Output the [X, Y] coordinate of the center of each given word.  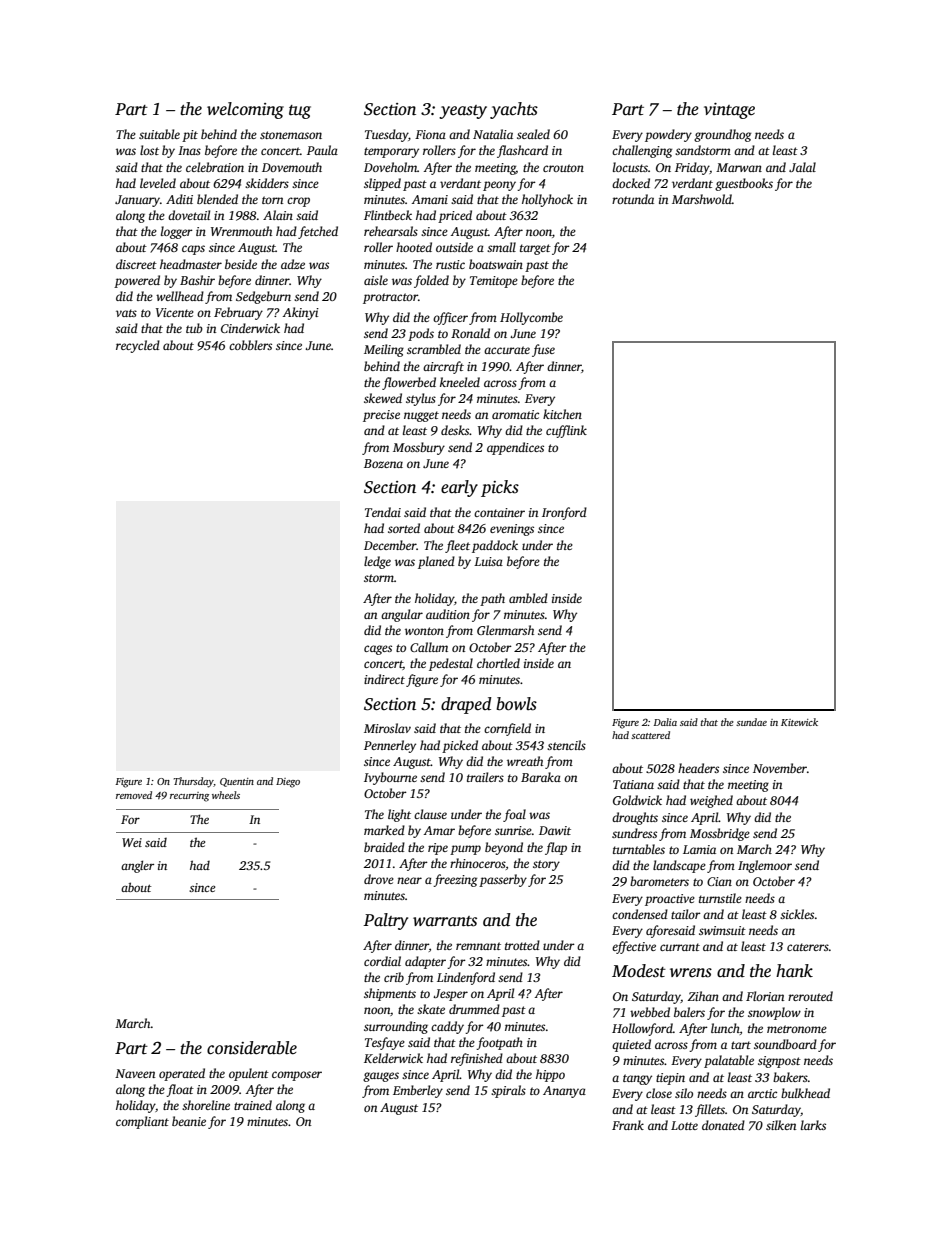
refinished [477, 1059]
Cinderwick [250, 328]
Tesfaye [385, 1043]
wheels [226, 795]
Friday [692, 168]
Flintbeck [388, 215]
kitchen [562, 414]
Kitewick [799, 722]
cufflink [566, 431]
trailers [485, 777]
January [137, 201]
